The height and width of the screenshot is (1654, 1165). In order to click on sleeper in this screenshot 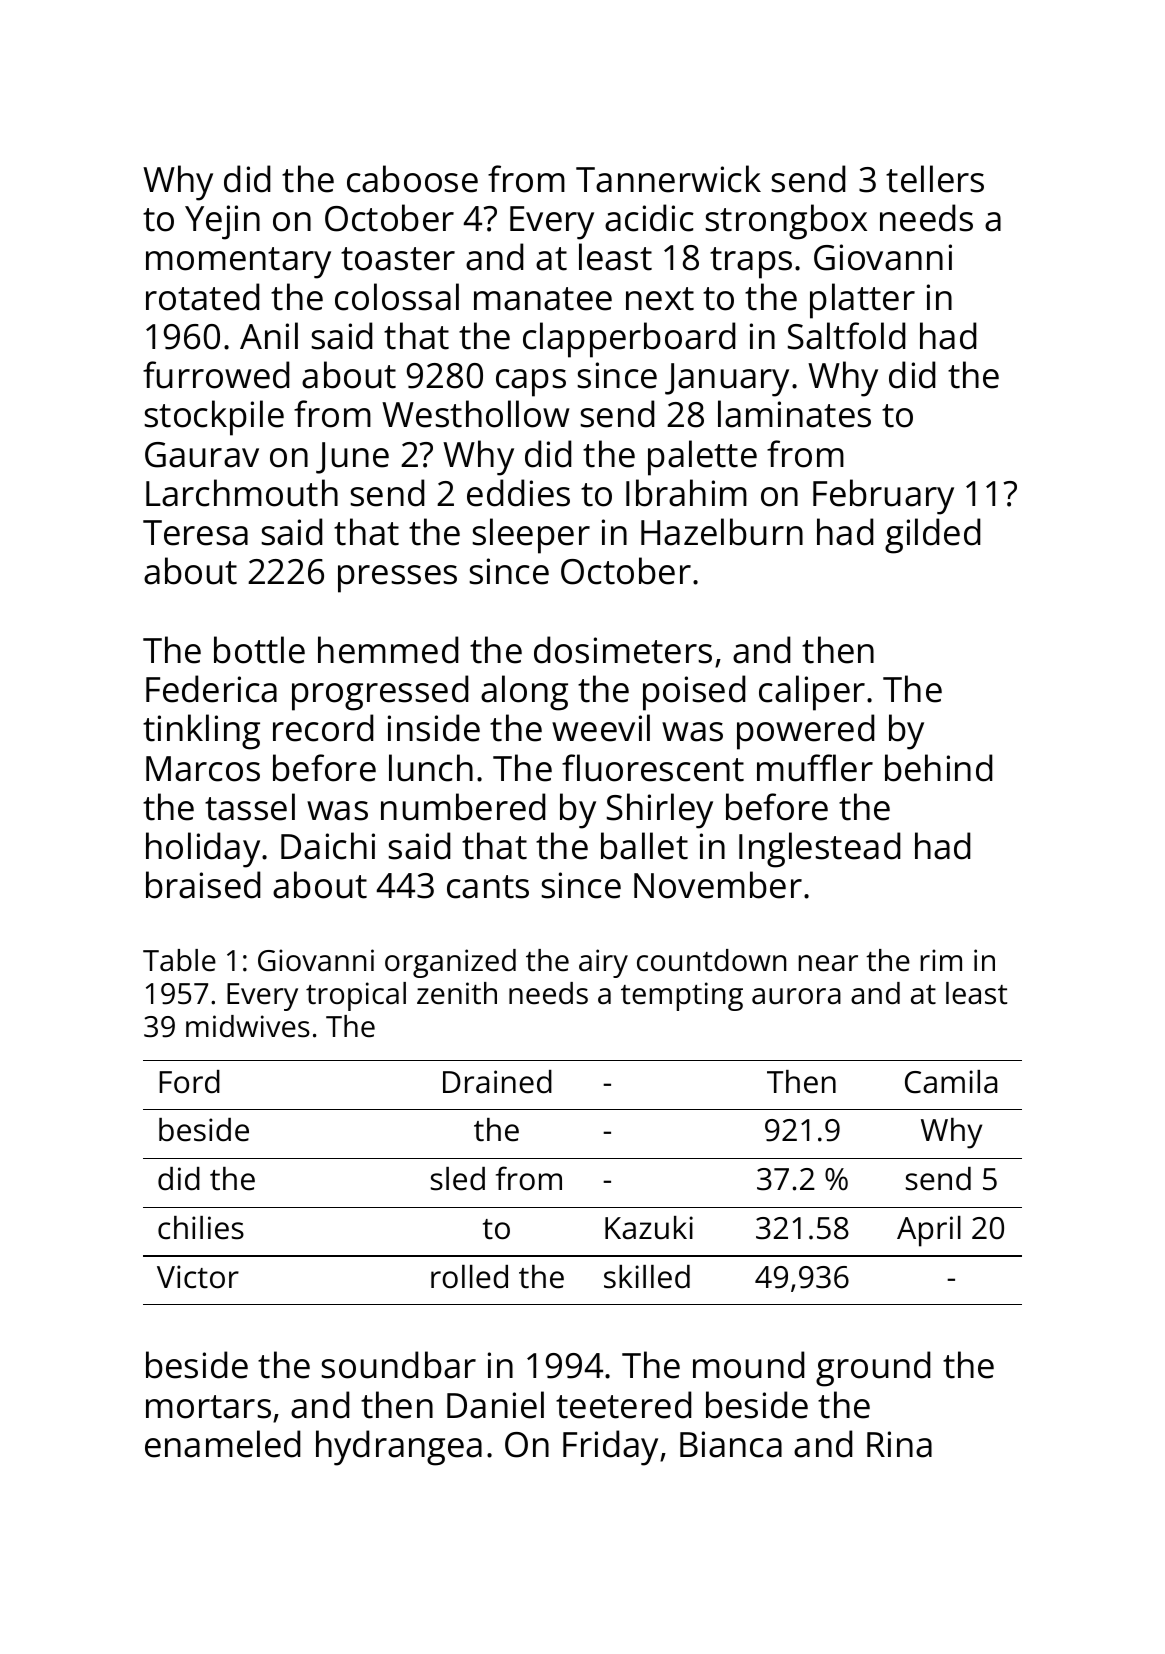, I will do `click(531, 536)`.
